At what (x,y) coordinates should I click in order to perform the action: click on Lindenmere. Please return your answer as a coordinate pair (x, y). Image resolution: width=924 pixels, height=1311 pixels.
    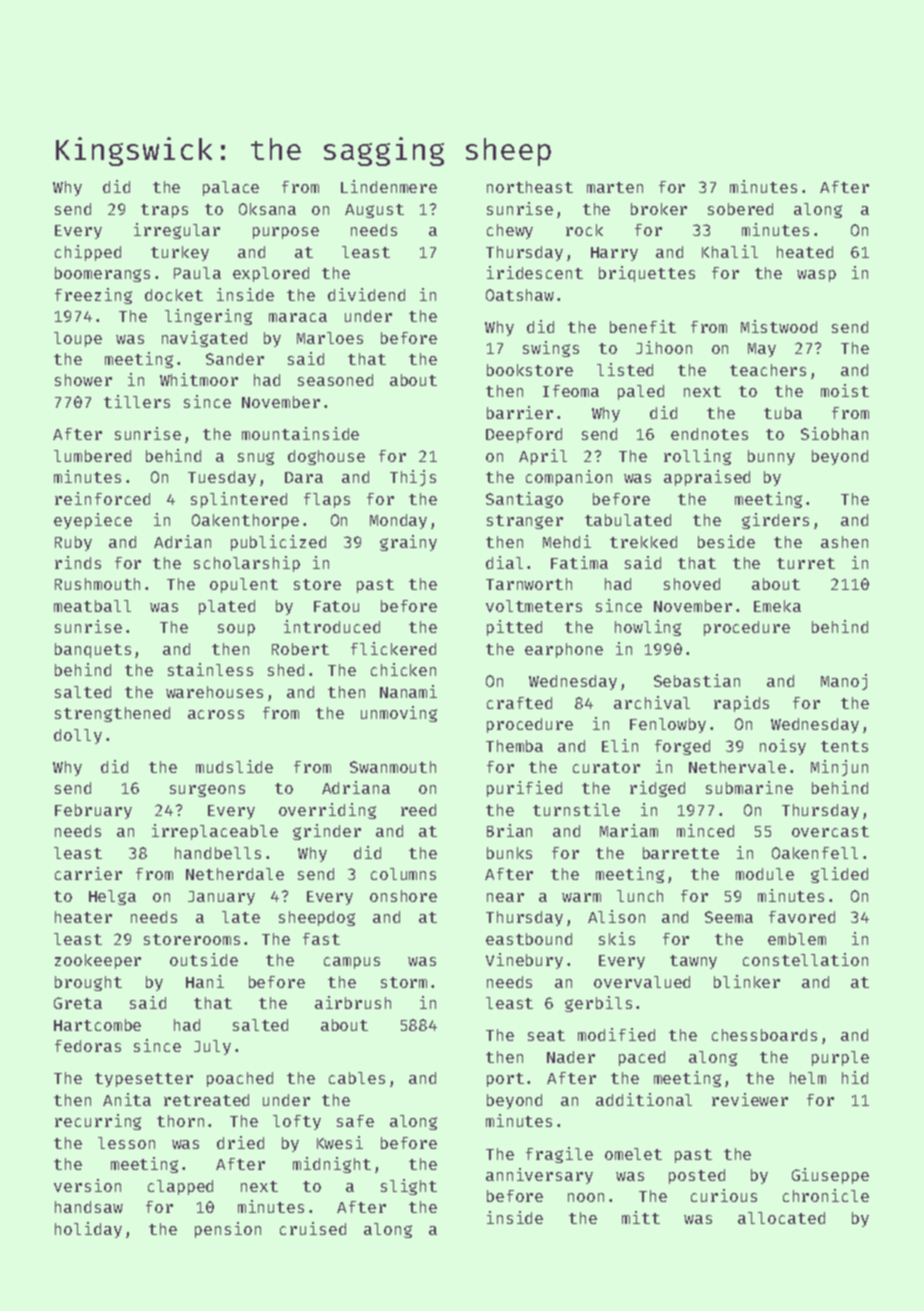
    Looking at the image, I should click on (389, 186).
